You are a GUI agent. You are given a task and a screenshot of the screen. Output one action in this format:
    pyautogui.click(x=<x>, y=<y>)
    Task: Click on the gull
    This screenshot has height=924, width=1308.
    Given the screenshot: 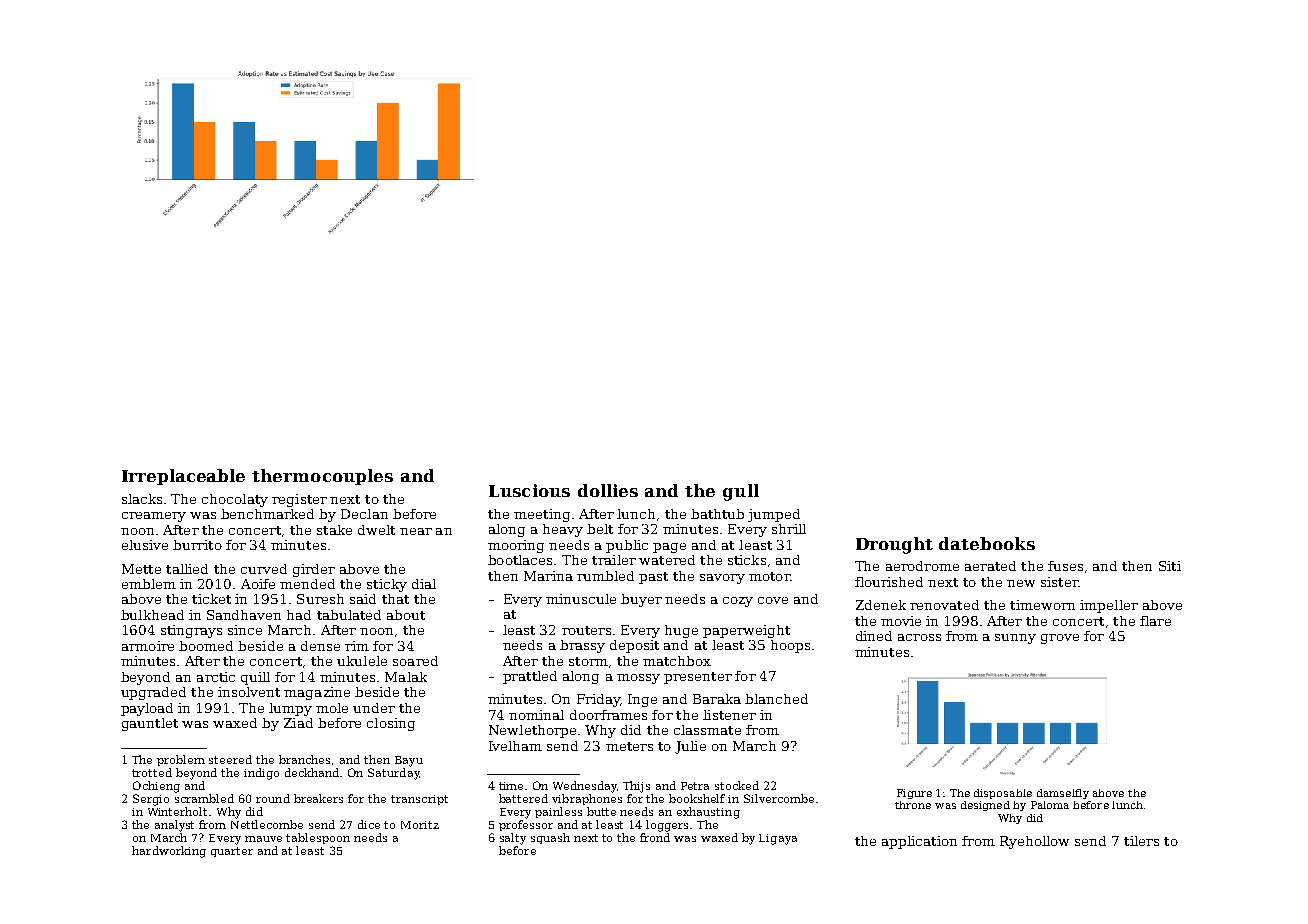 What is the action you would take?
    pyautogui.click(x=741, y=492)
